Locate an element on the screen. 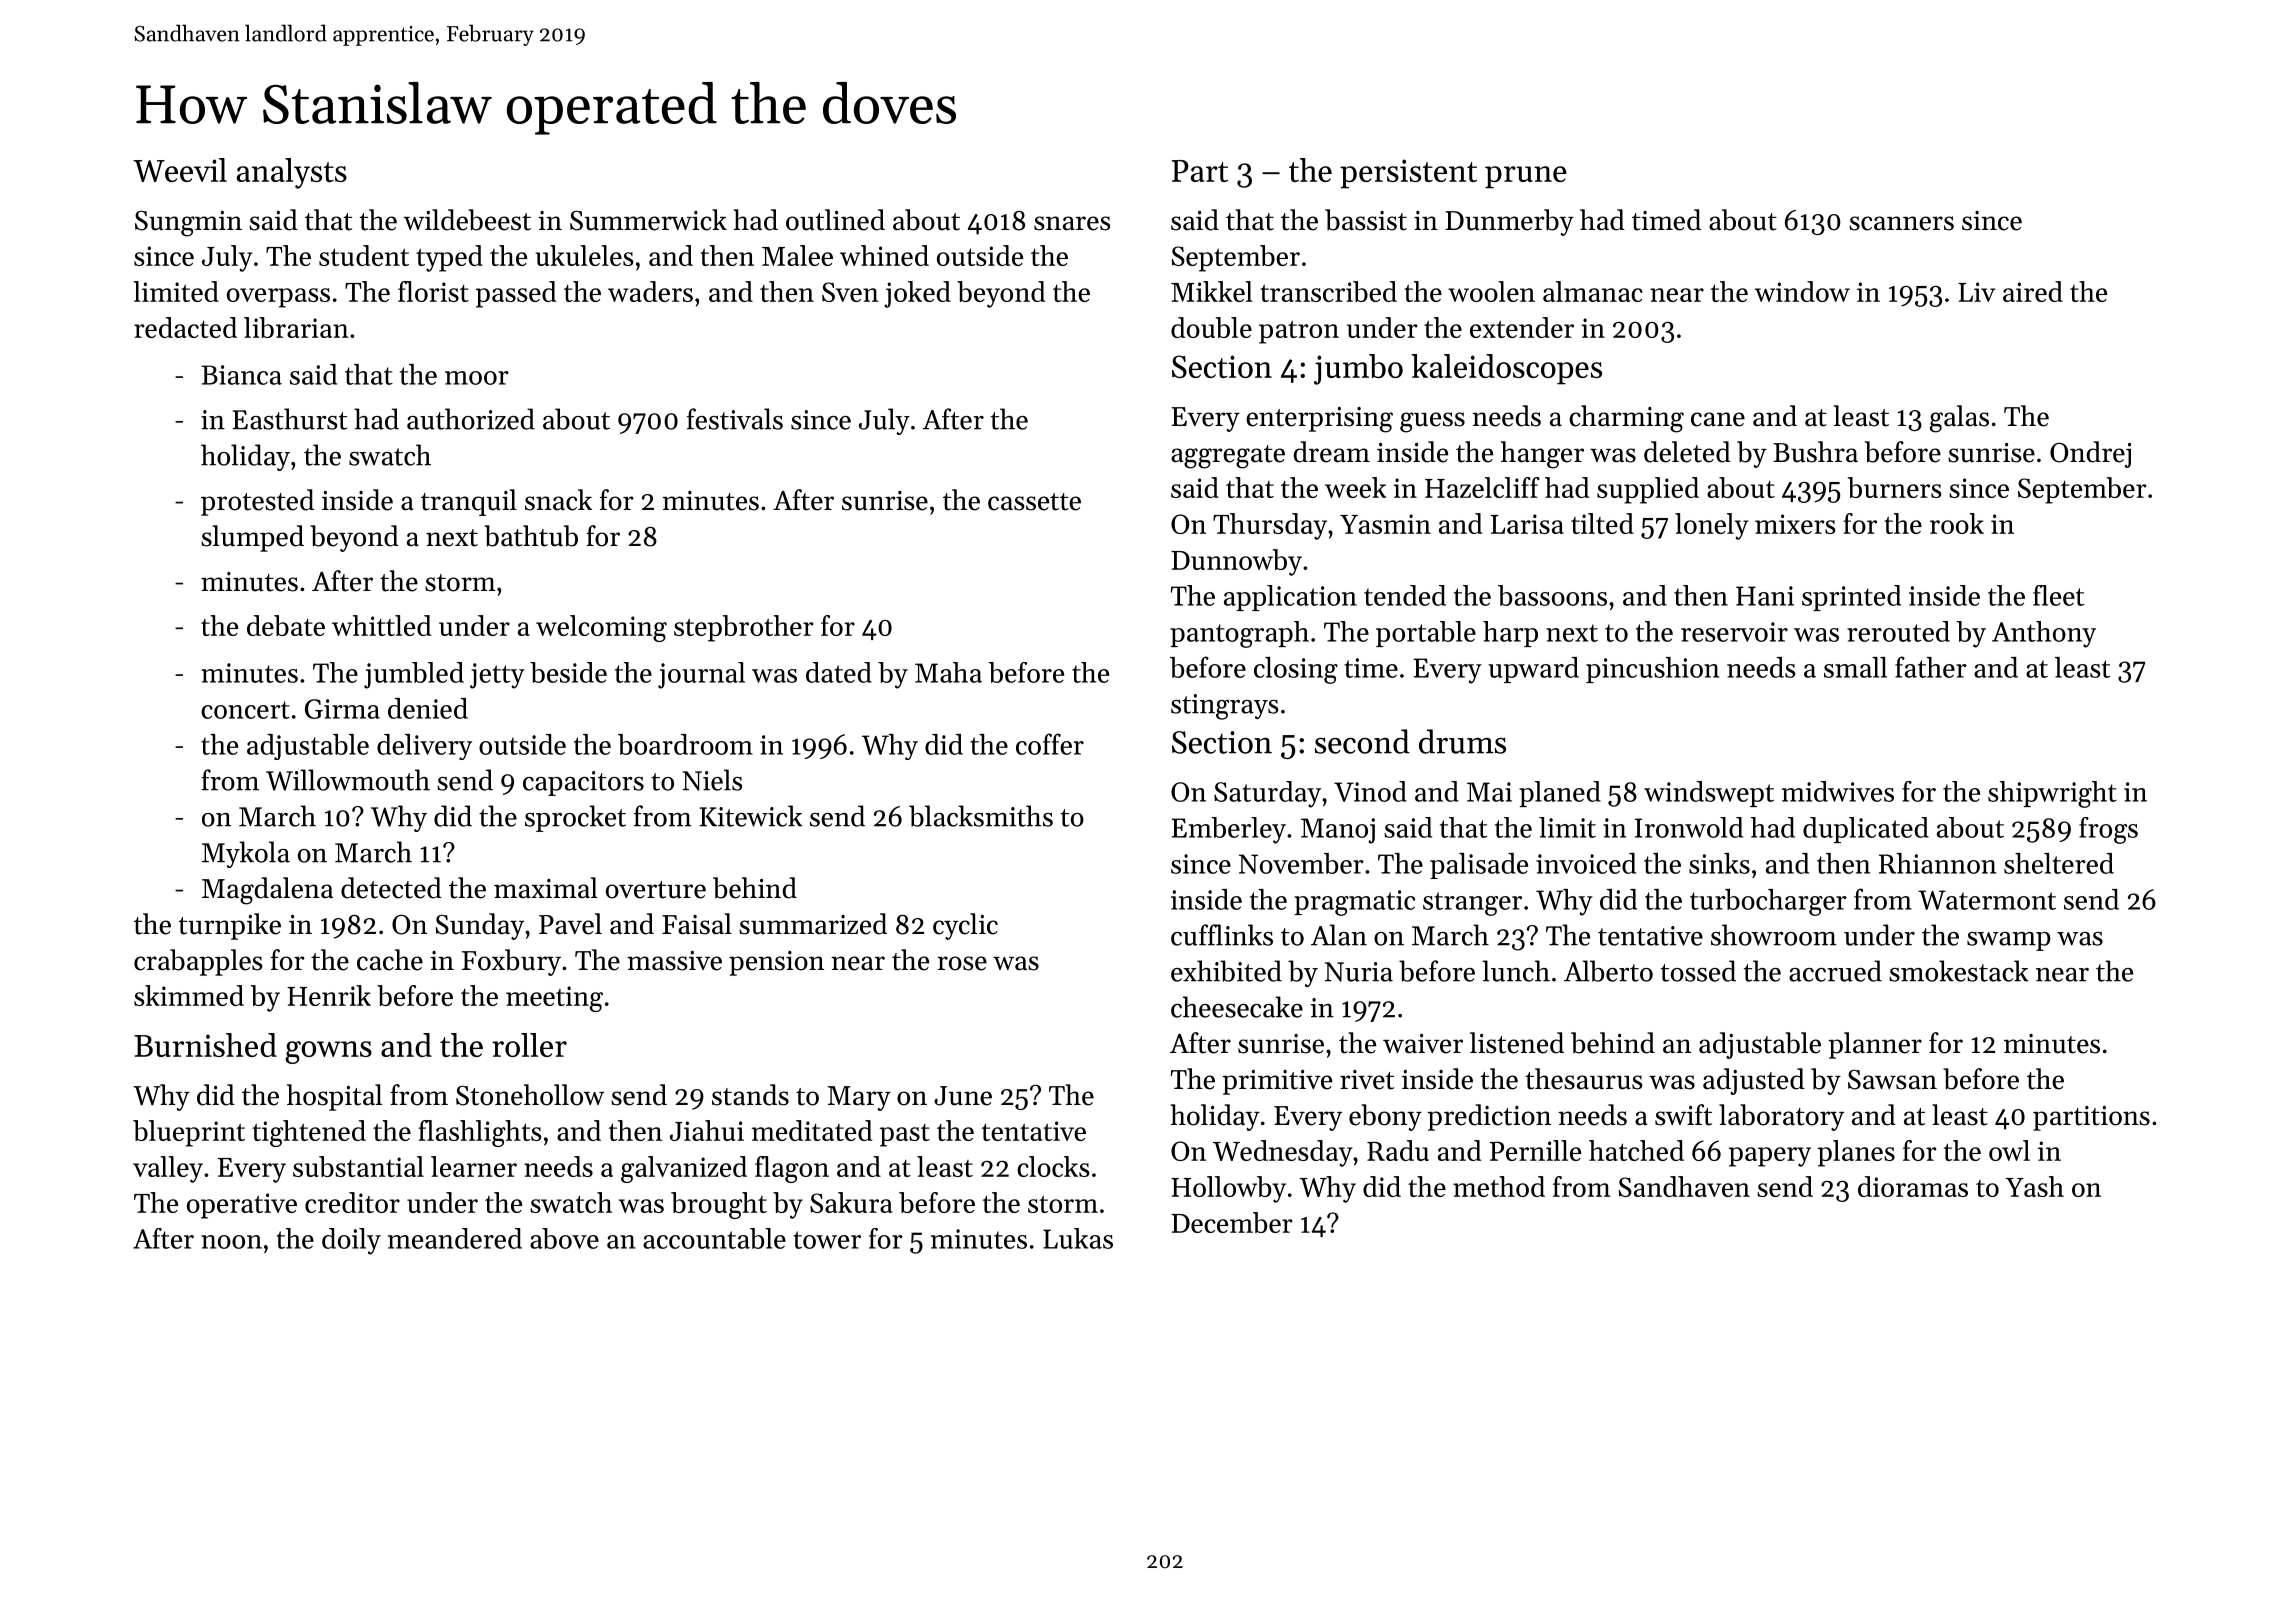 The image size is (2292, 1620). enterprising is located at coordinates (1319, 420).
